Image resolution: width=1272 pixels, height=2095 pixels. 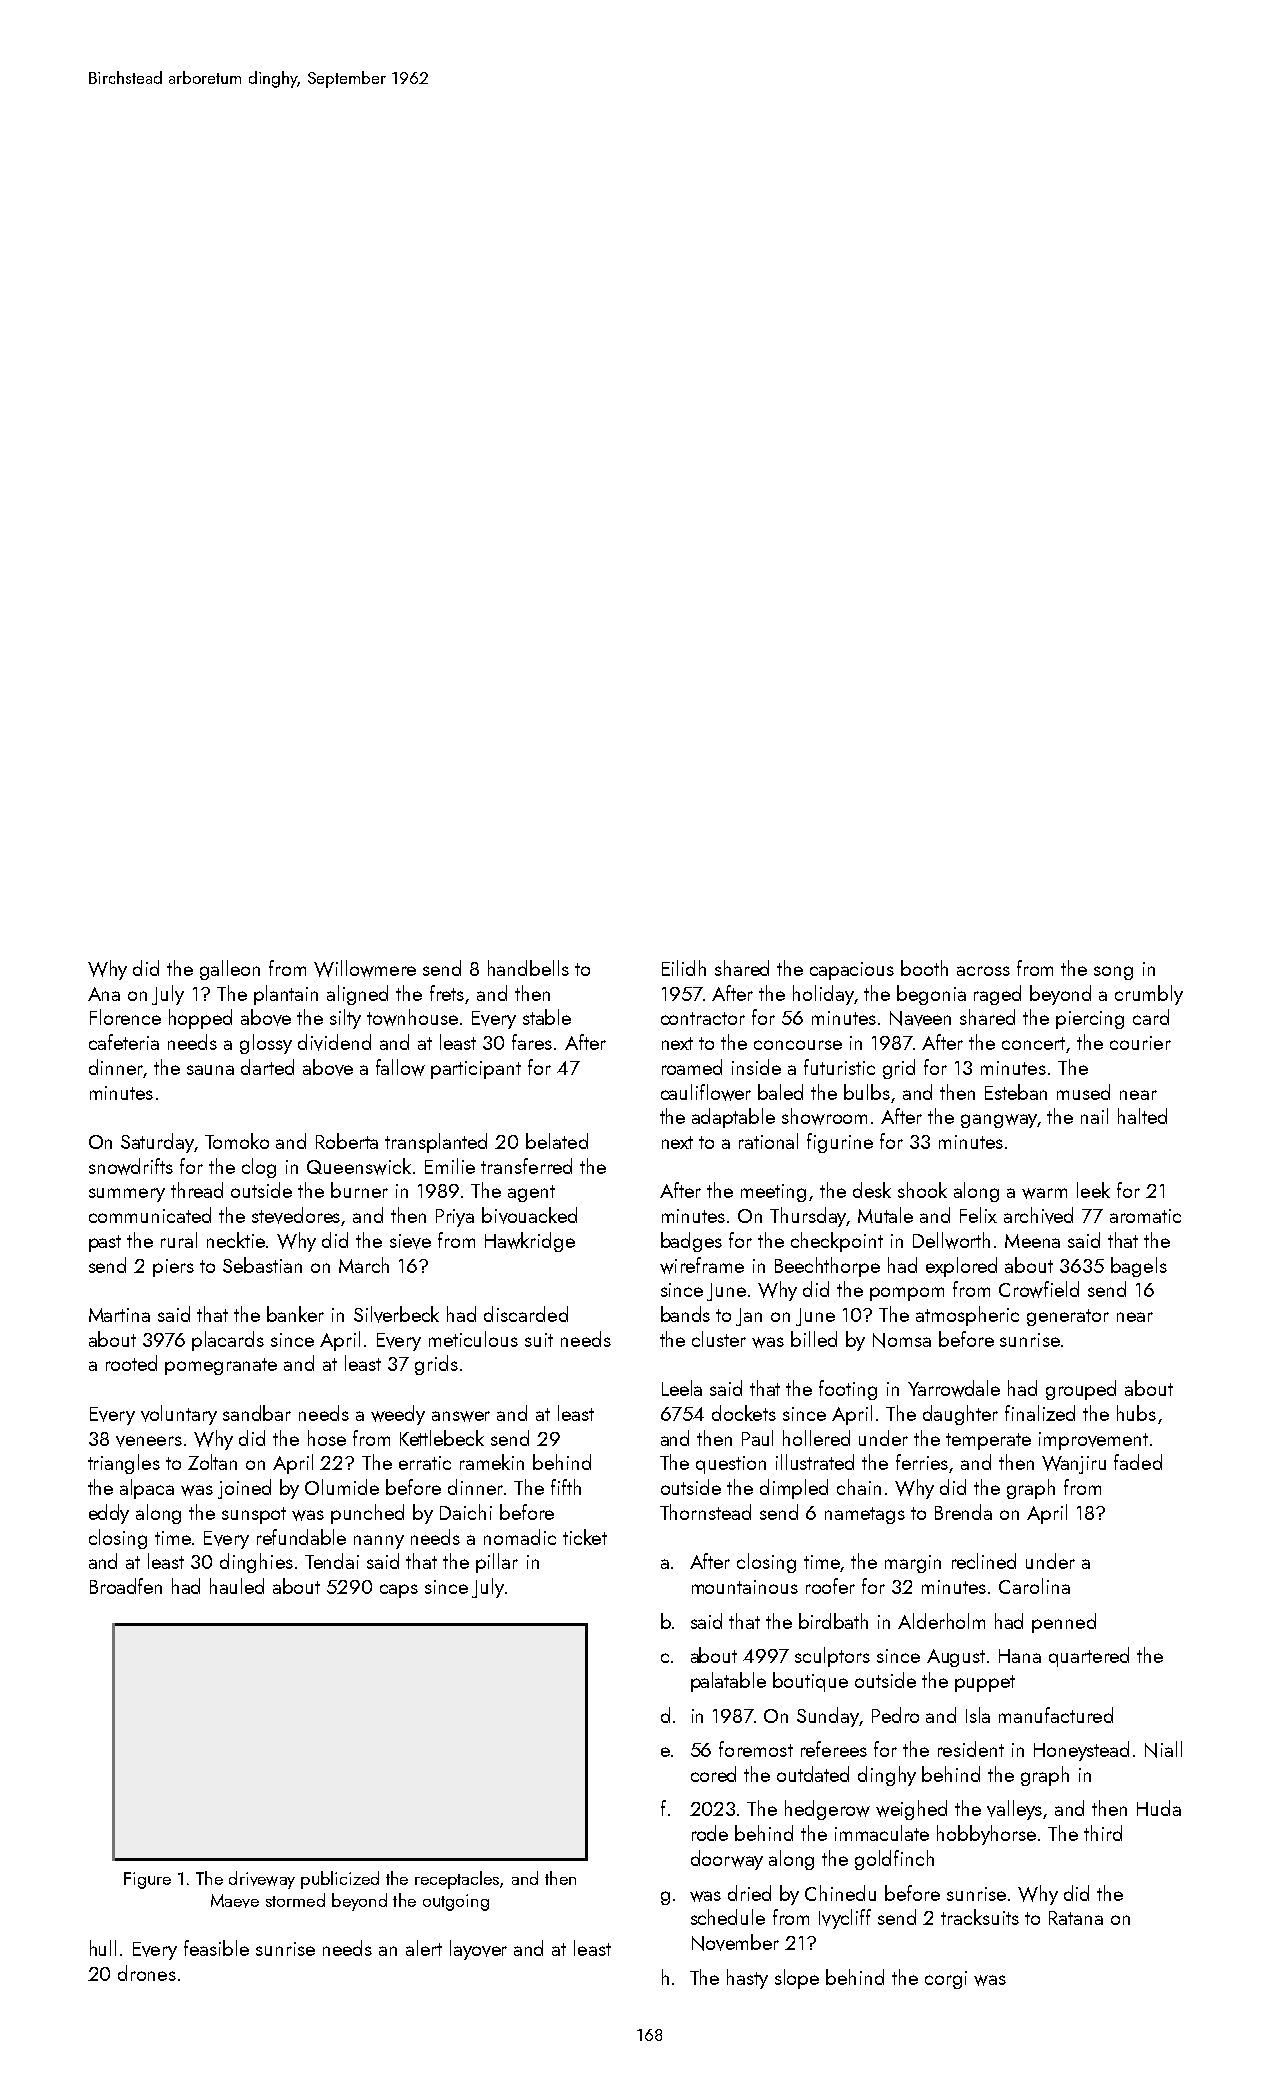 What do you see at coordinates (706, 1092) in the screenshot?
I see `cauliflower` at bounding box center [706, 1092].
